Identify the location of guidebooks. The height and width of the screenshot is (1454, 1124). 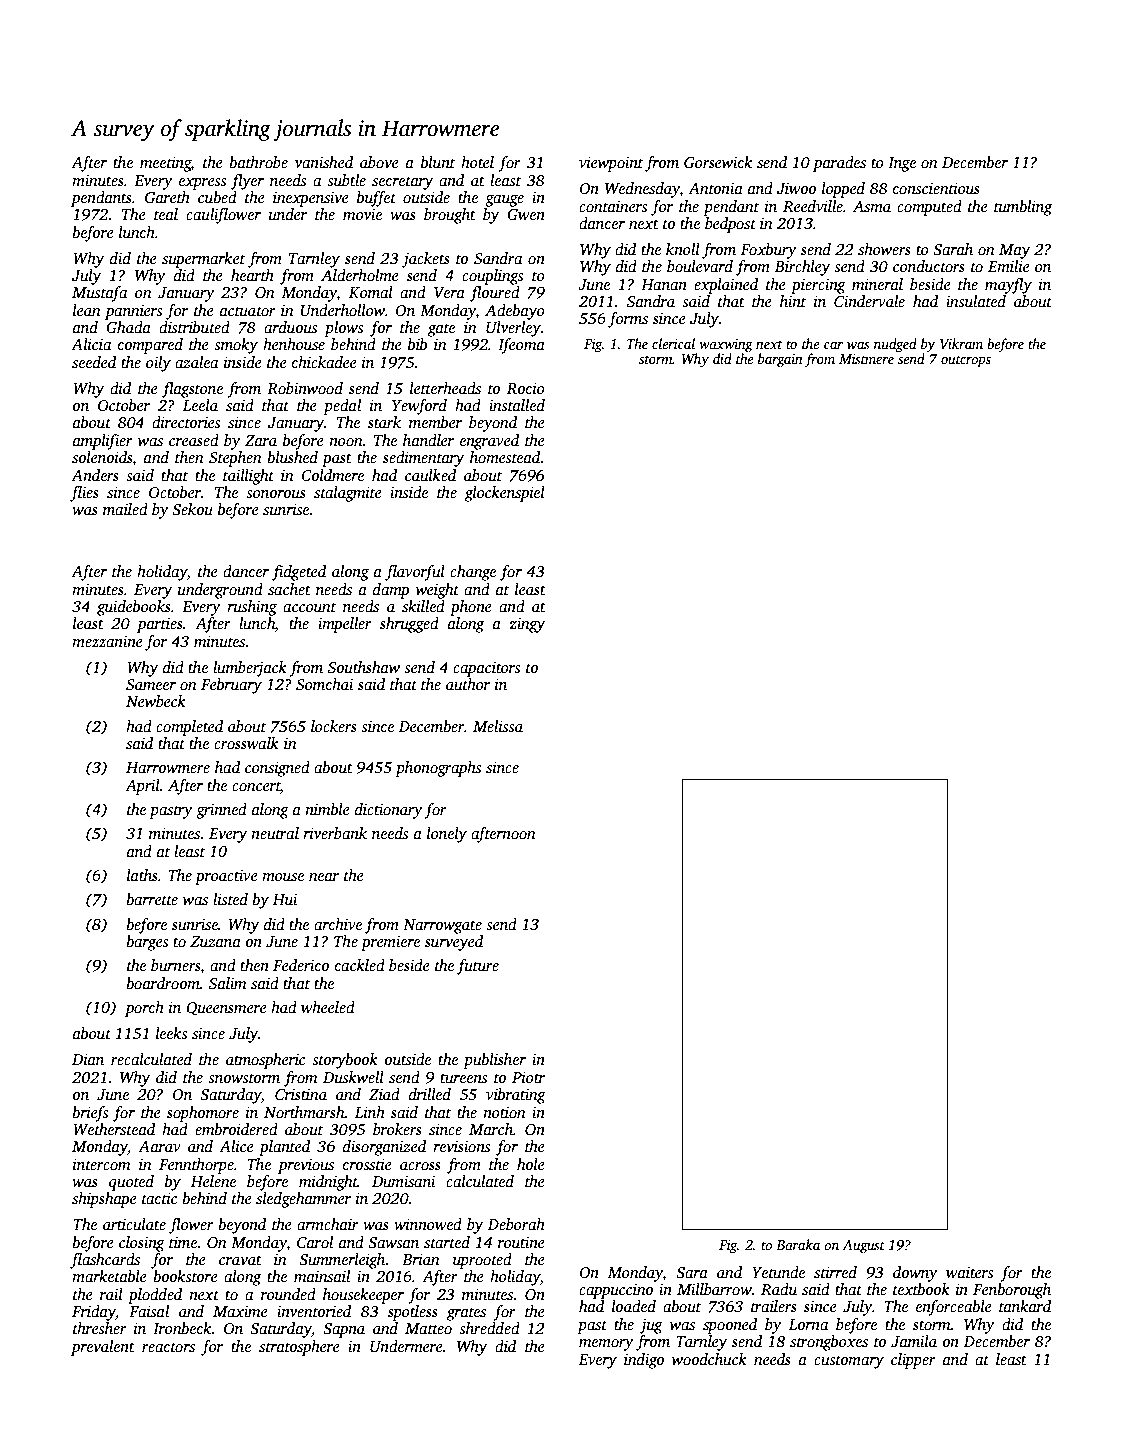
(134, 608).
